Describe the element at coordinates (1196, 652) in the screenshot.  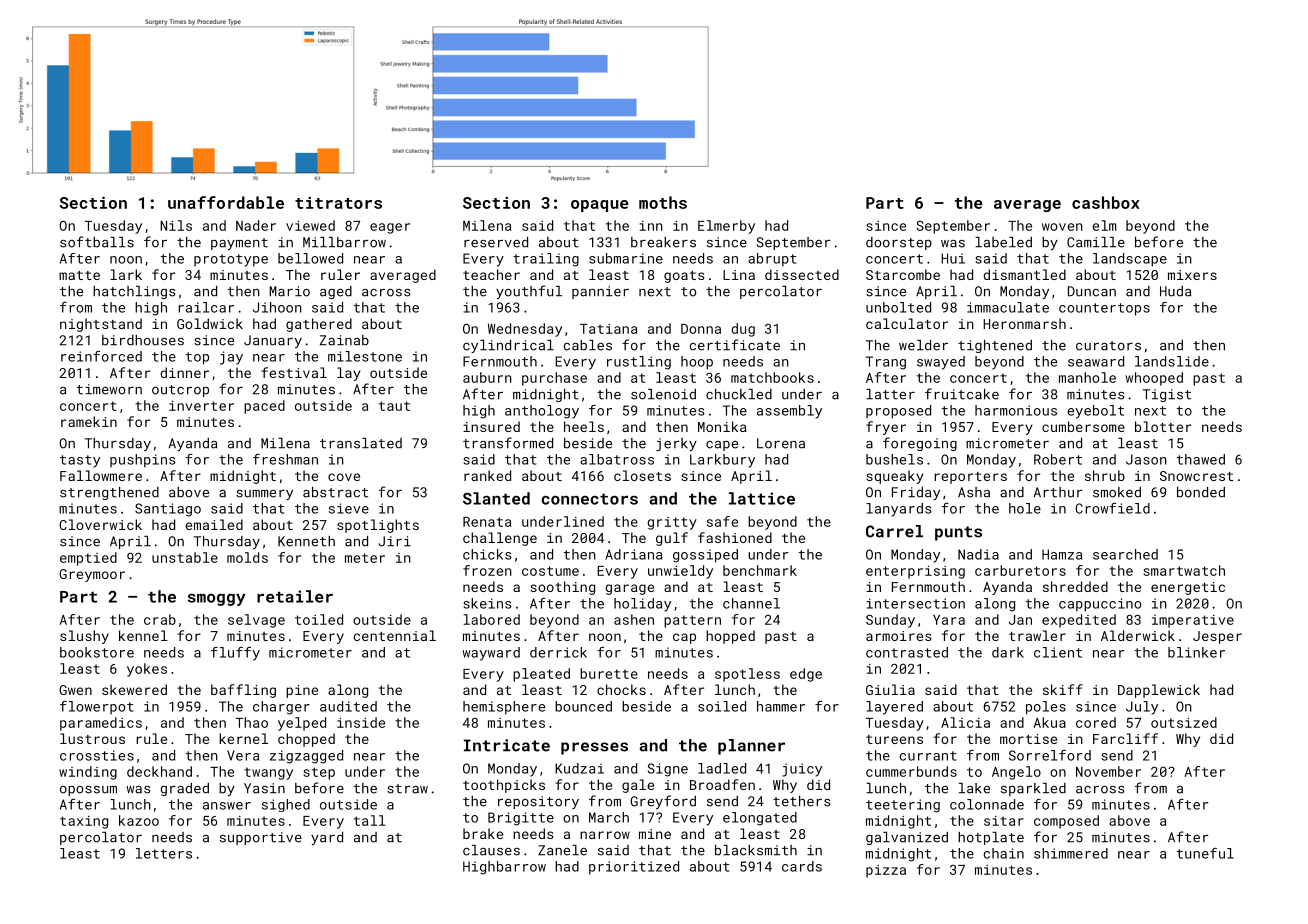
I see `blinker` at that location.
